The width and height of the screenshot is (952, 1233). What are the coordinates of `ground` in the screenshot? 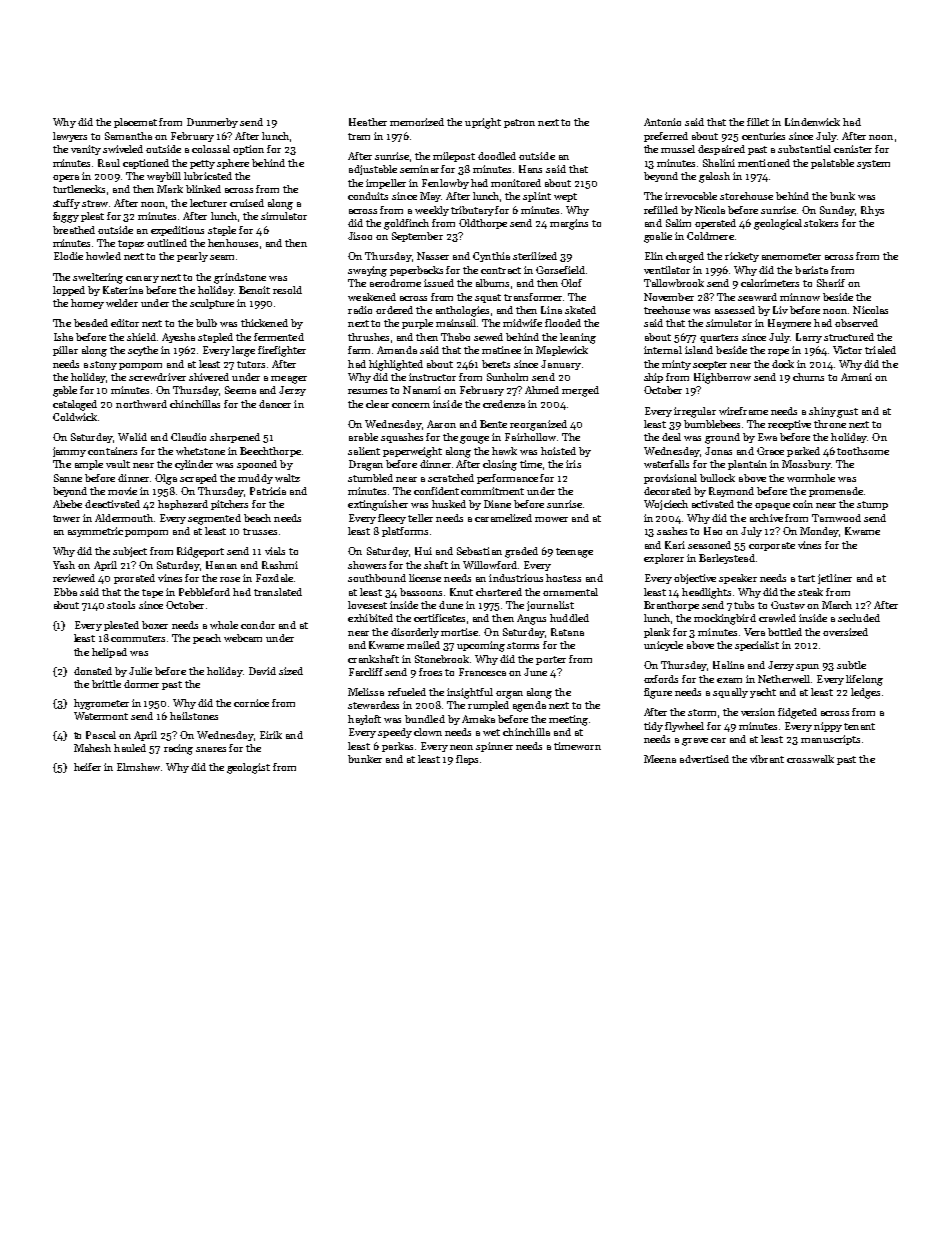 It's located at (722, 438).
